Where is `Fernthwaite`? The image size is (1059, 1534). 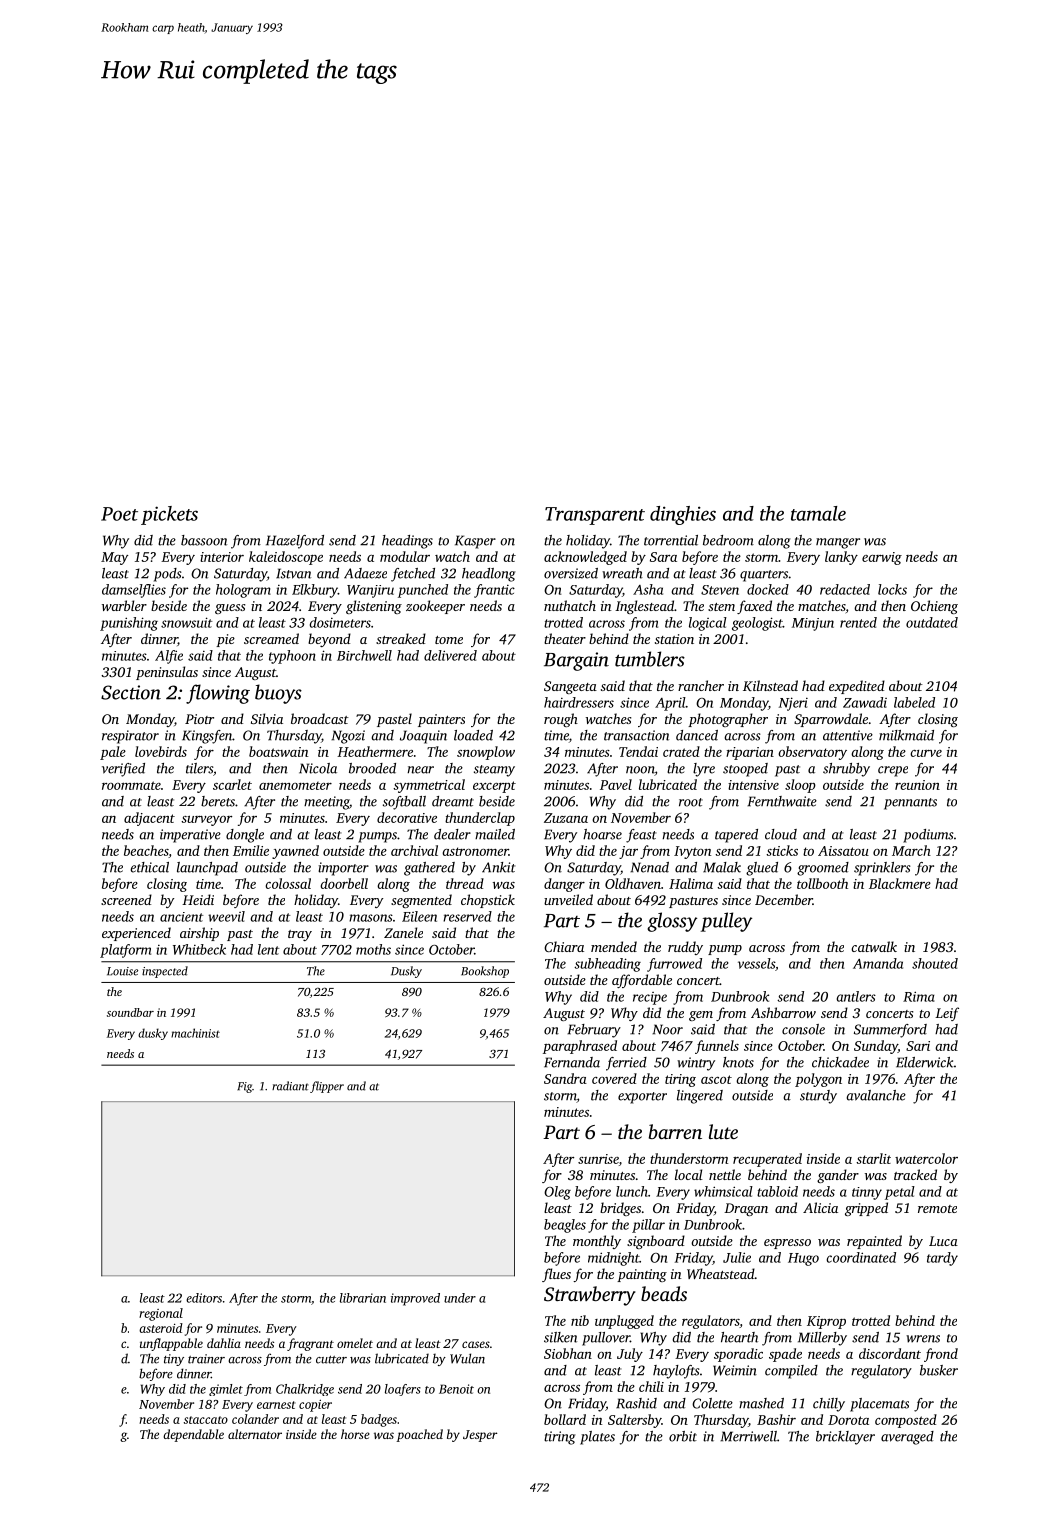
Fernthwaite is located at coordinates (782, 801).
